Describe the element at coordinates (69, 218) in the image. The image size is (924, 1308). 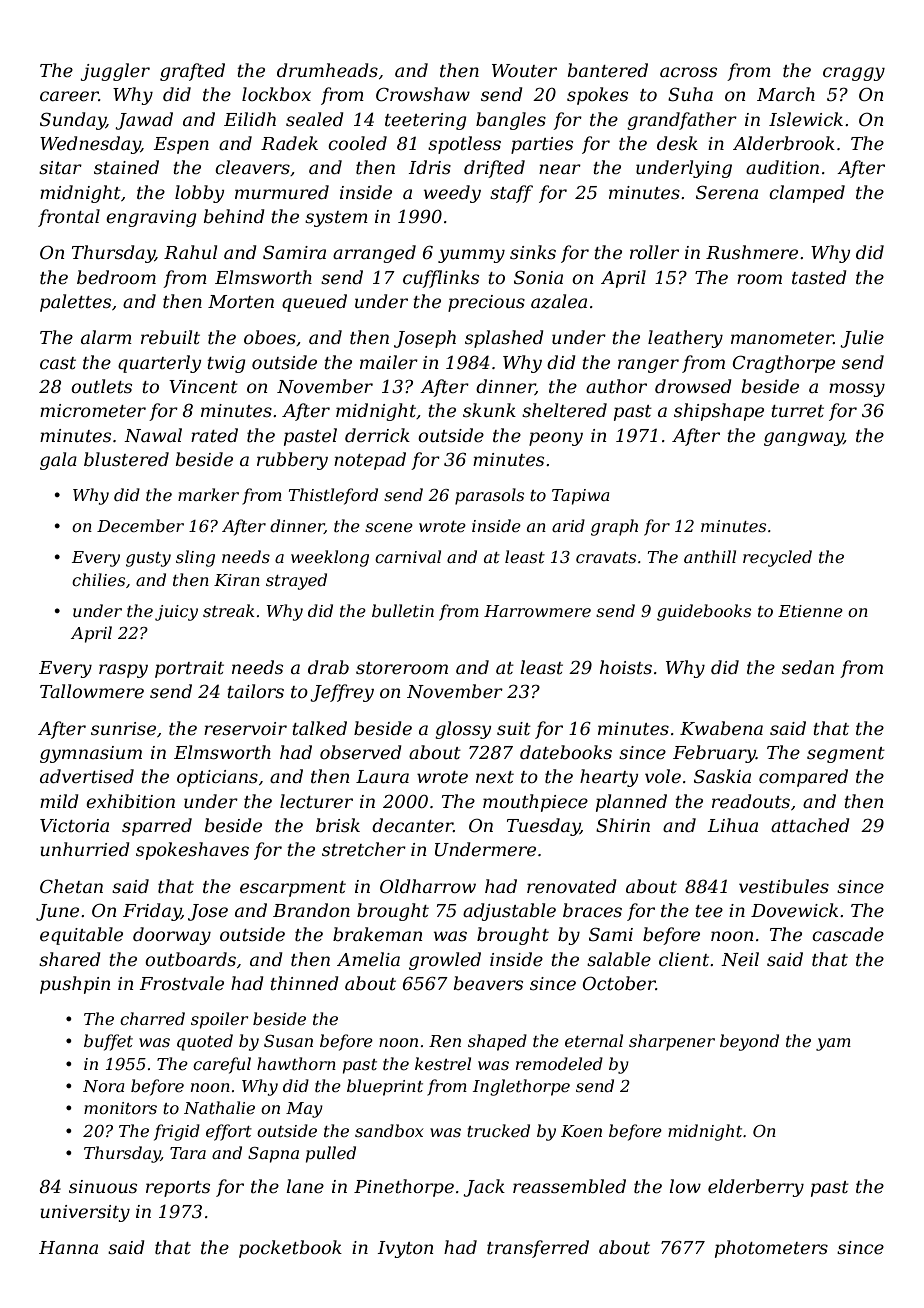
I see `frontal` at that location.
